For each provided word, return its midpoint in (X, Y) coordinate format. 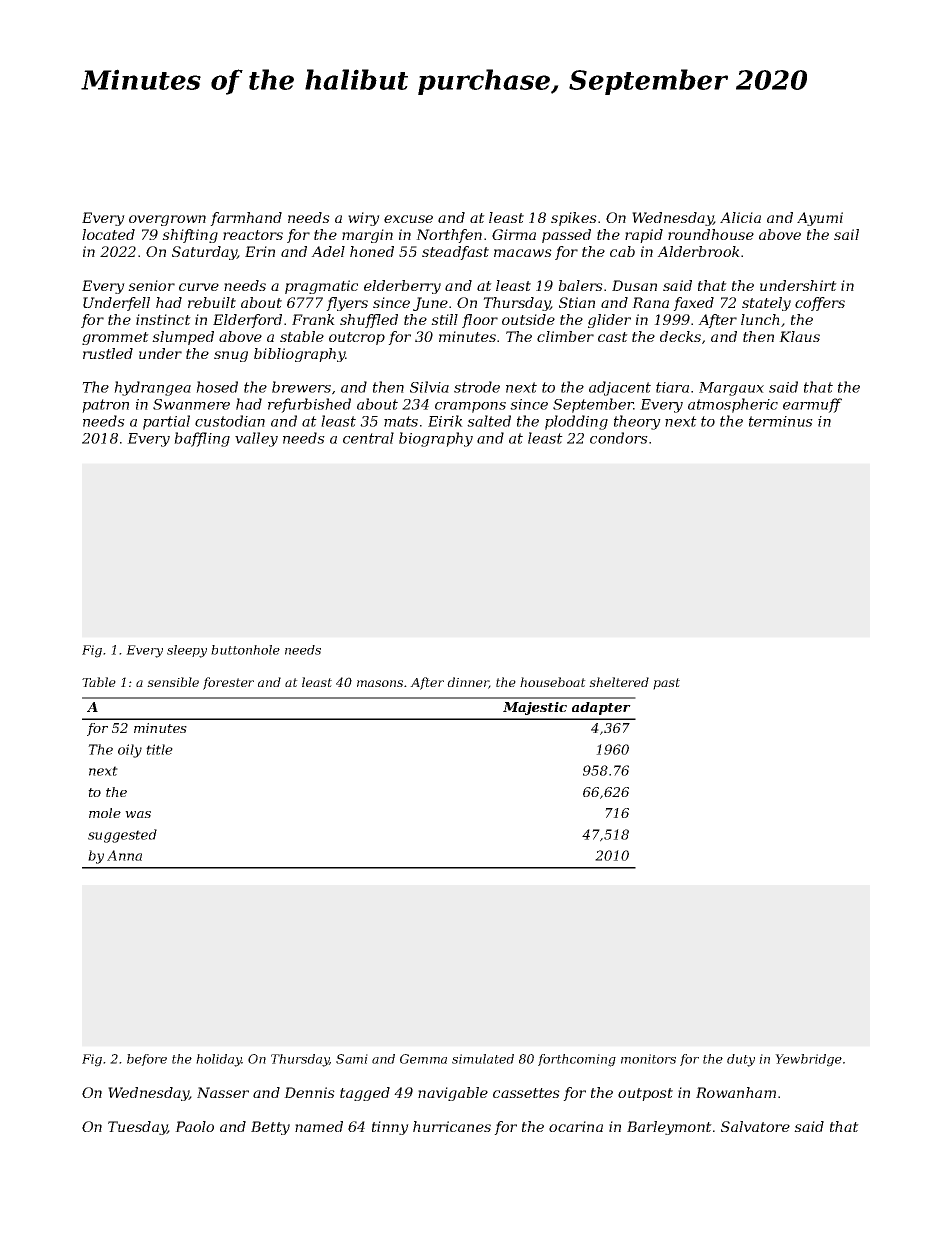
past (666, 684)
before (147, 1060)
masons (380, 683)
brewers (301, 387)
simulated (483, 1059)
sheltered (619, 682)
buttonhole (245, 650)
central (368, 438)
